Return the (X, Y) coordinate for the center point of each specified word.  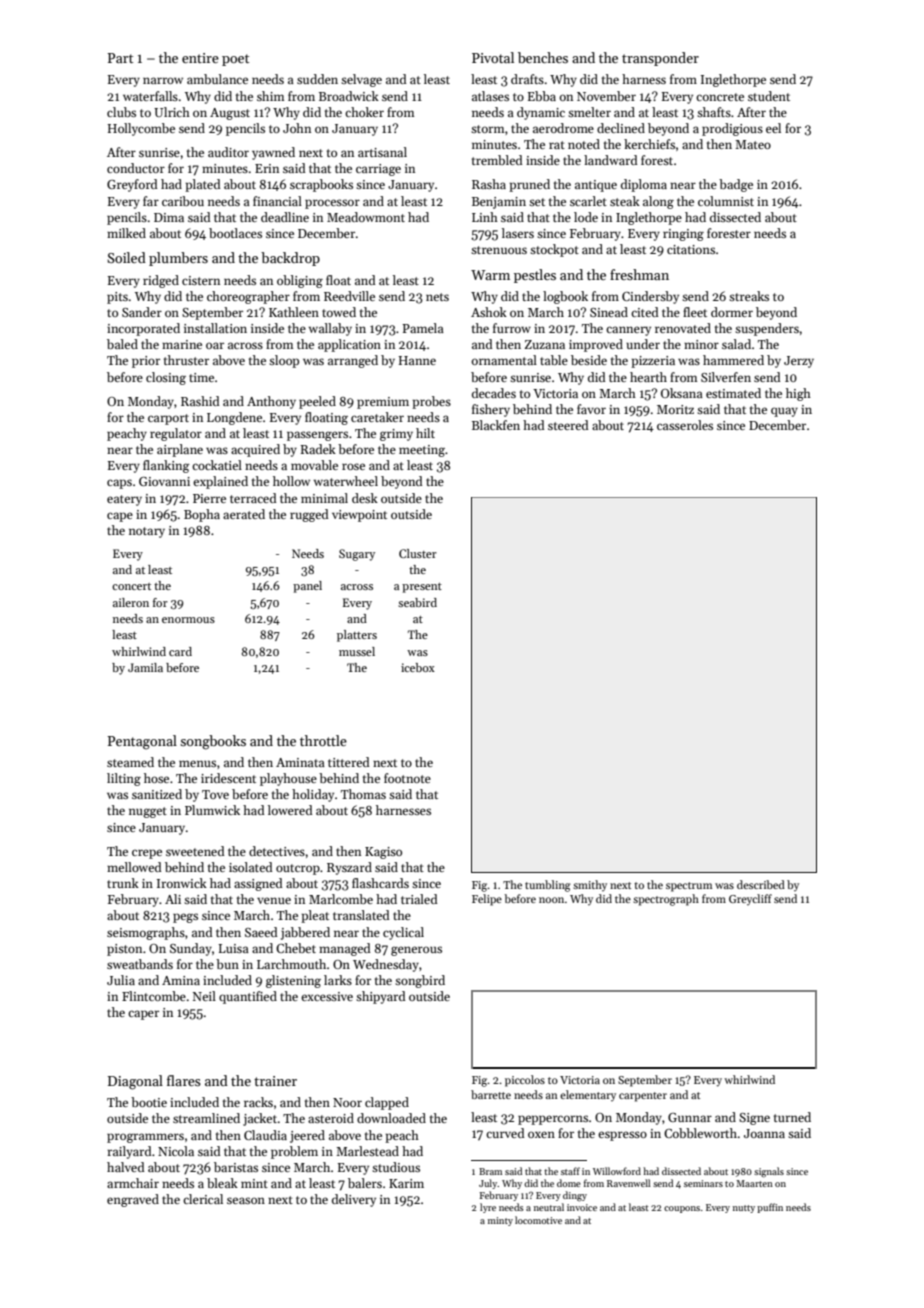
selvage (361, 80)
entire (200, 58)
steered (568, 425)
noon (551, 900)
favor (591, 409)
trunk (123, 883)
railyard (129, 1152)
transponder (660, 59)
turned (792, 1117)
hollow (291, 481)
